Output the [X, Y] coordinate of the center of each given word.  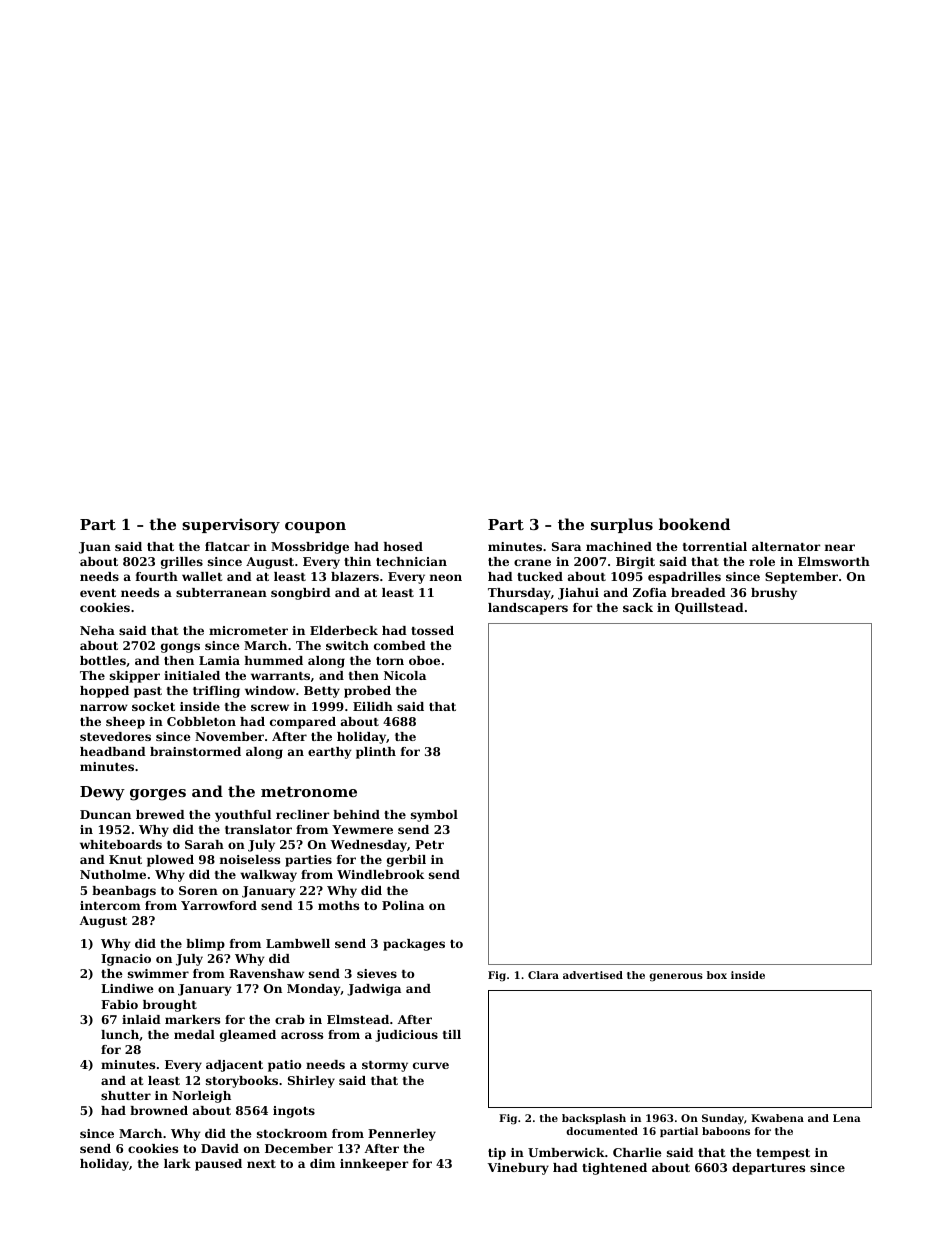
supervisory [231, 526]
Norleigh [201, 1097]
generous [676, 977]
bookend [694, 524]
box [717, 975]
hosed [403, 546]
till [452, 1034]
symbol [434, 816]
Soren [198, 890]
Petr [429, 844]
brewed [160, 814]
